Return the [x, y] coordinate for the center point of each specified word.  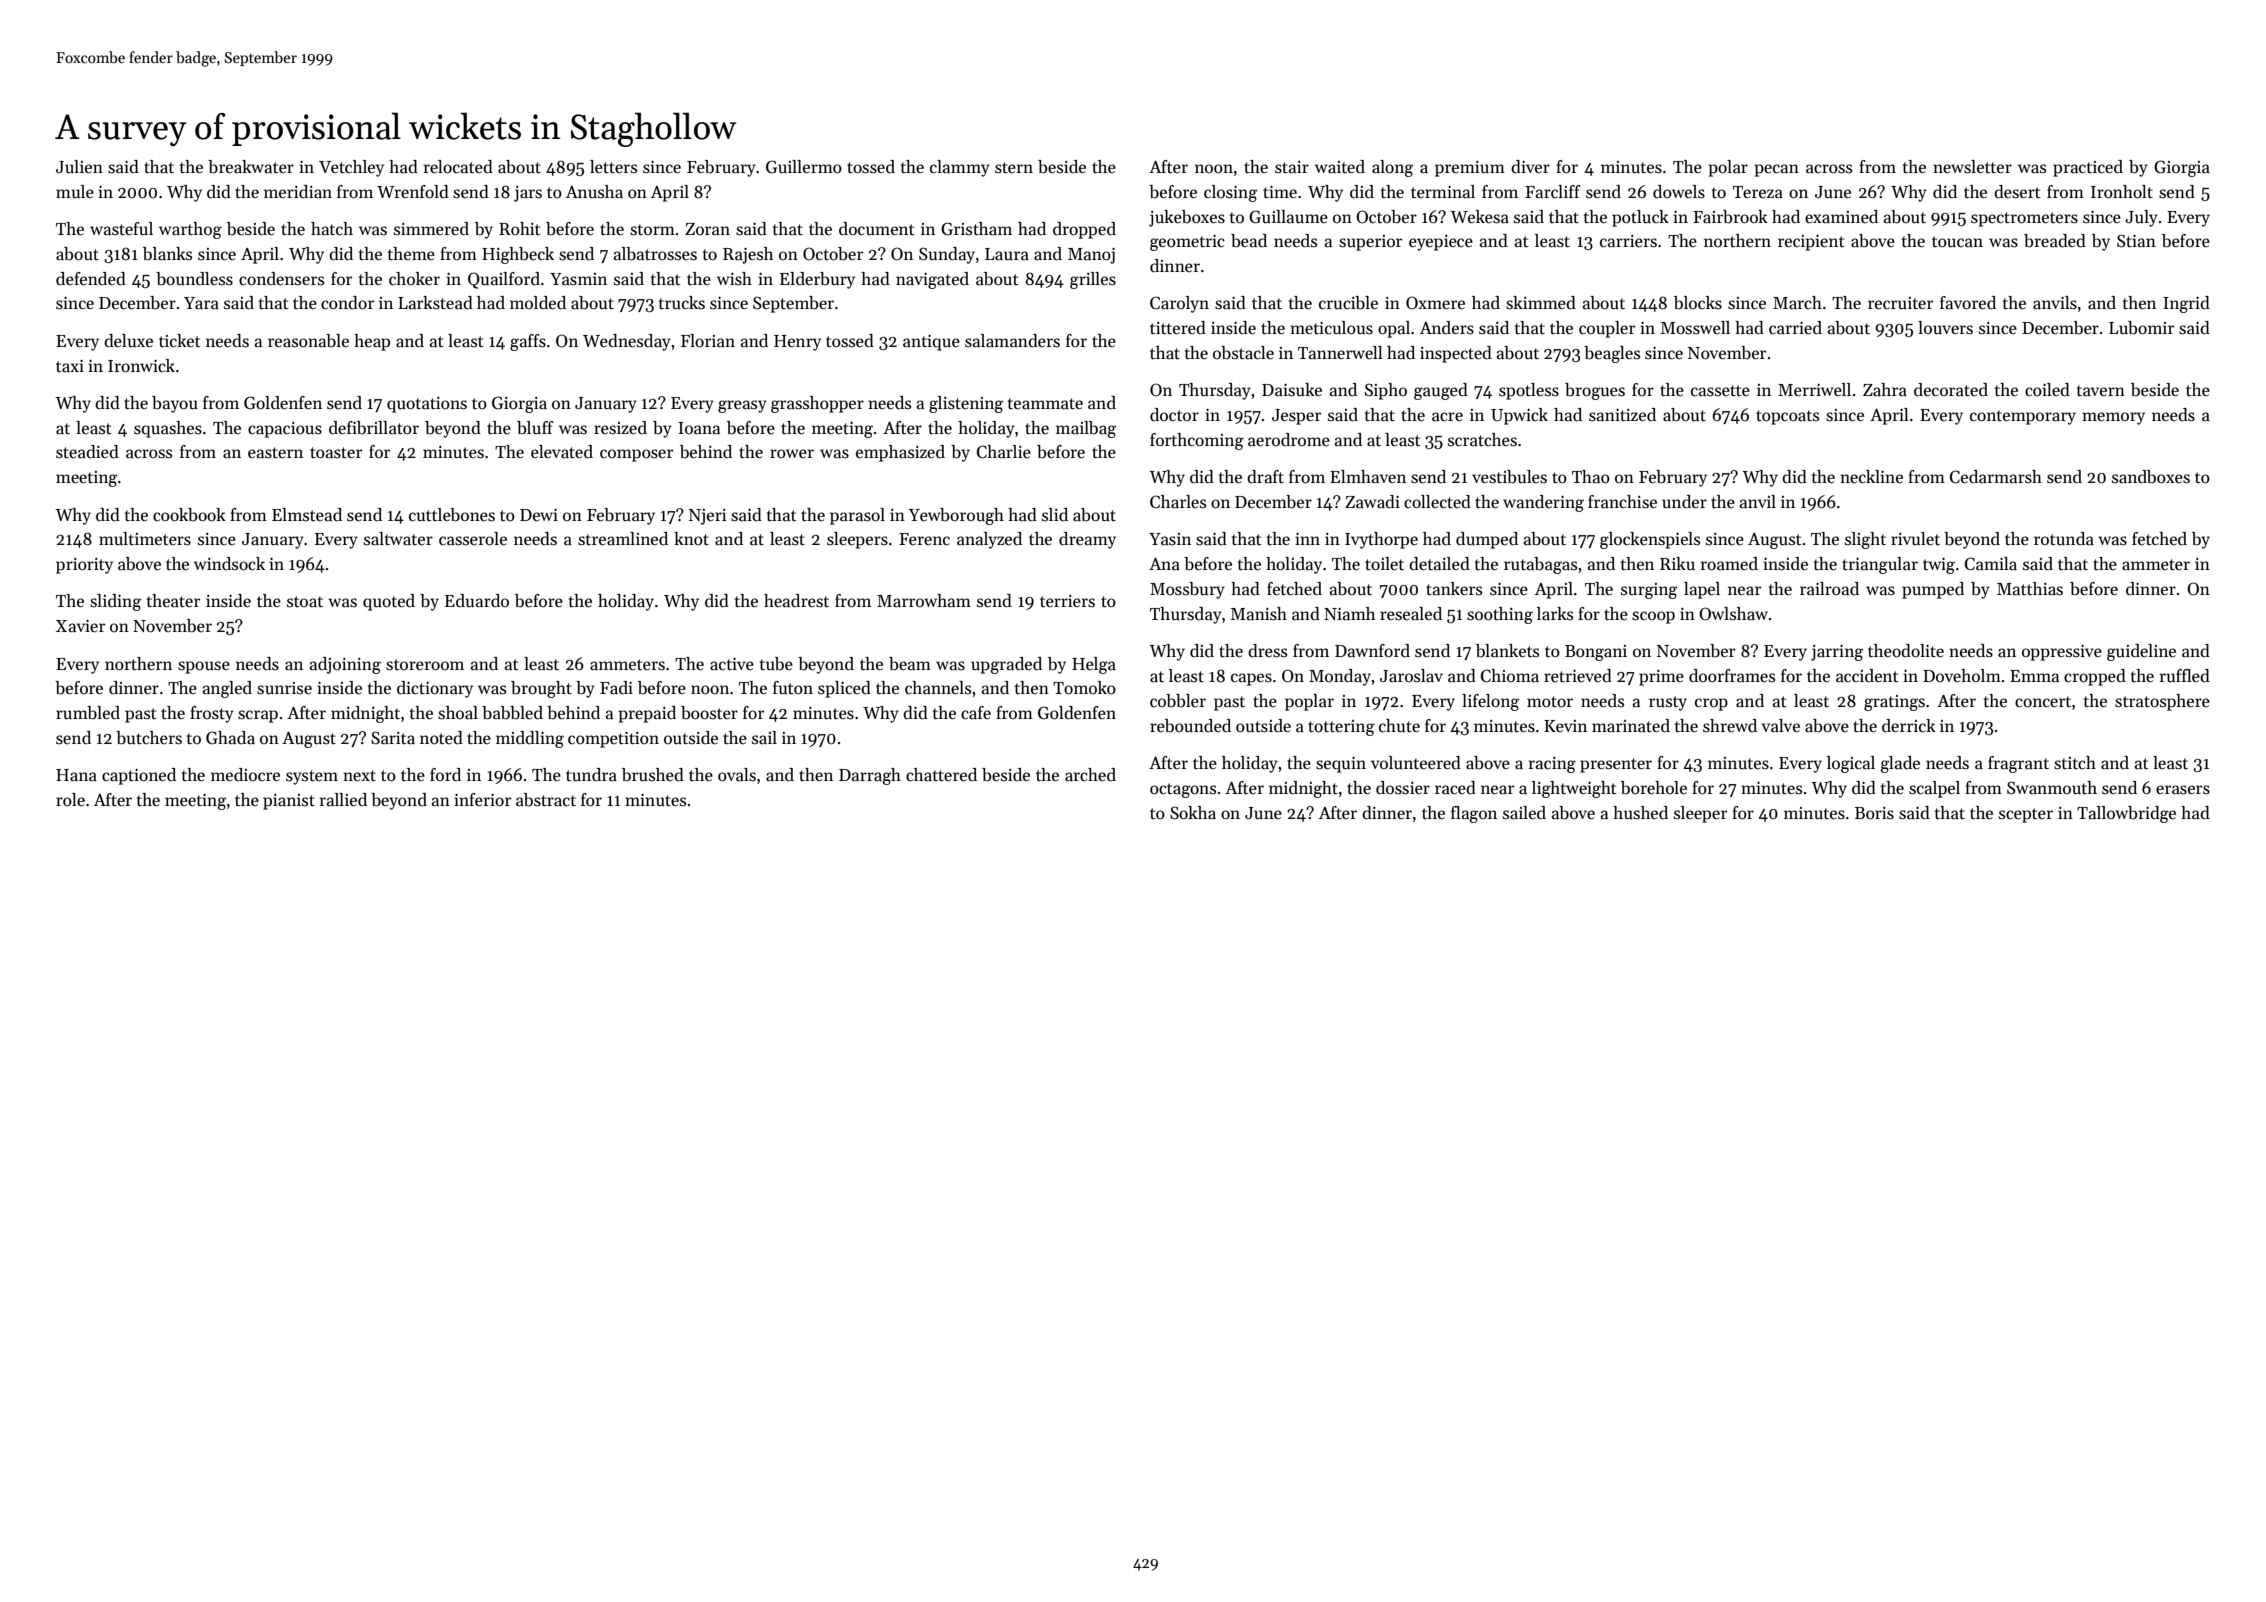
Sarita [393, 738]
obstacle [1243, 353]
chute [1399, 726]
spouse [204, 667]
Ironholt [2122, 192]
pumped [1933, 590]
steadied [87, 452]
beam [910, 664]
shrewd [1730, 726]
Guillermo [804, 167]
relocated [458, 167]
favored [1968, 303]
